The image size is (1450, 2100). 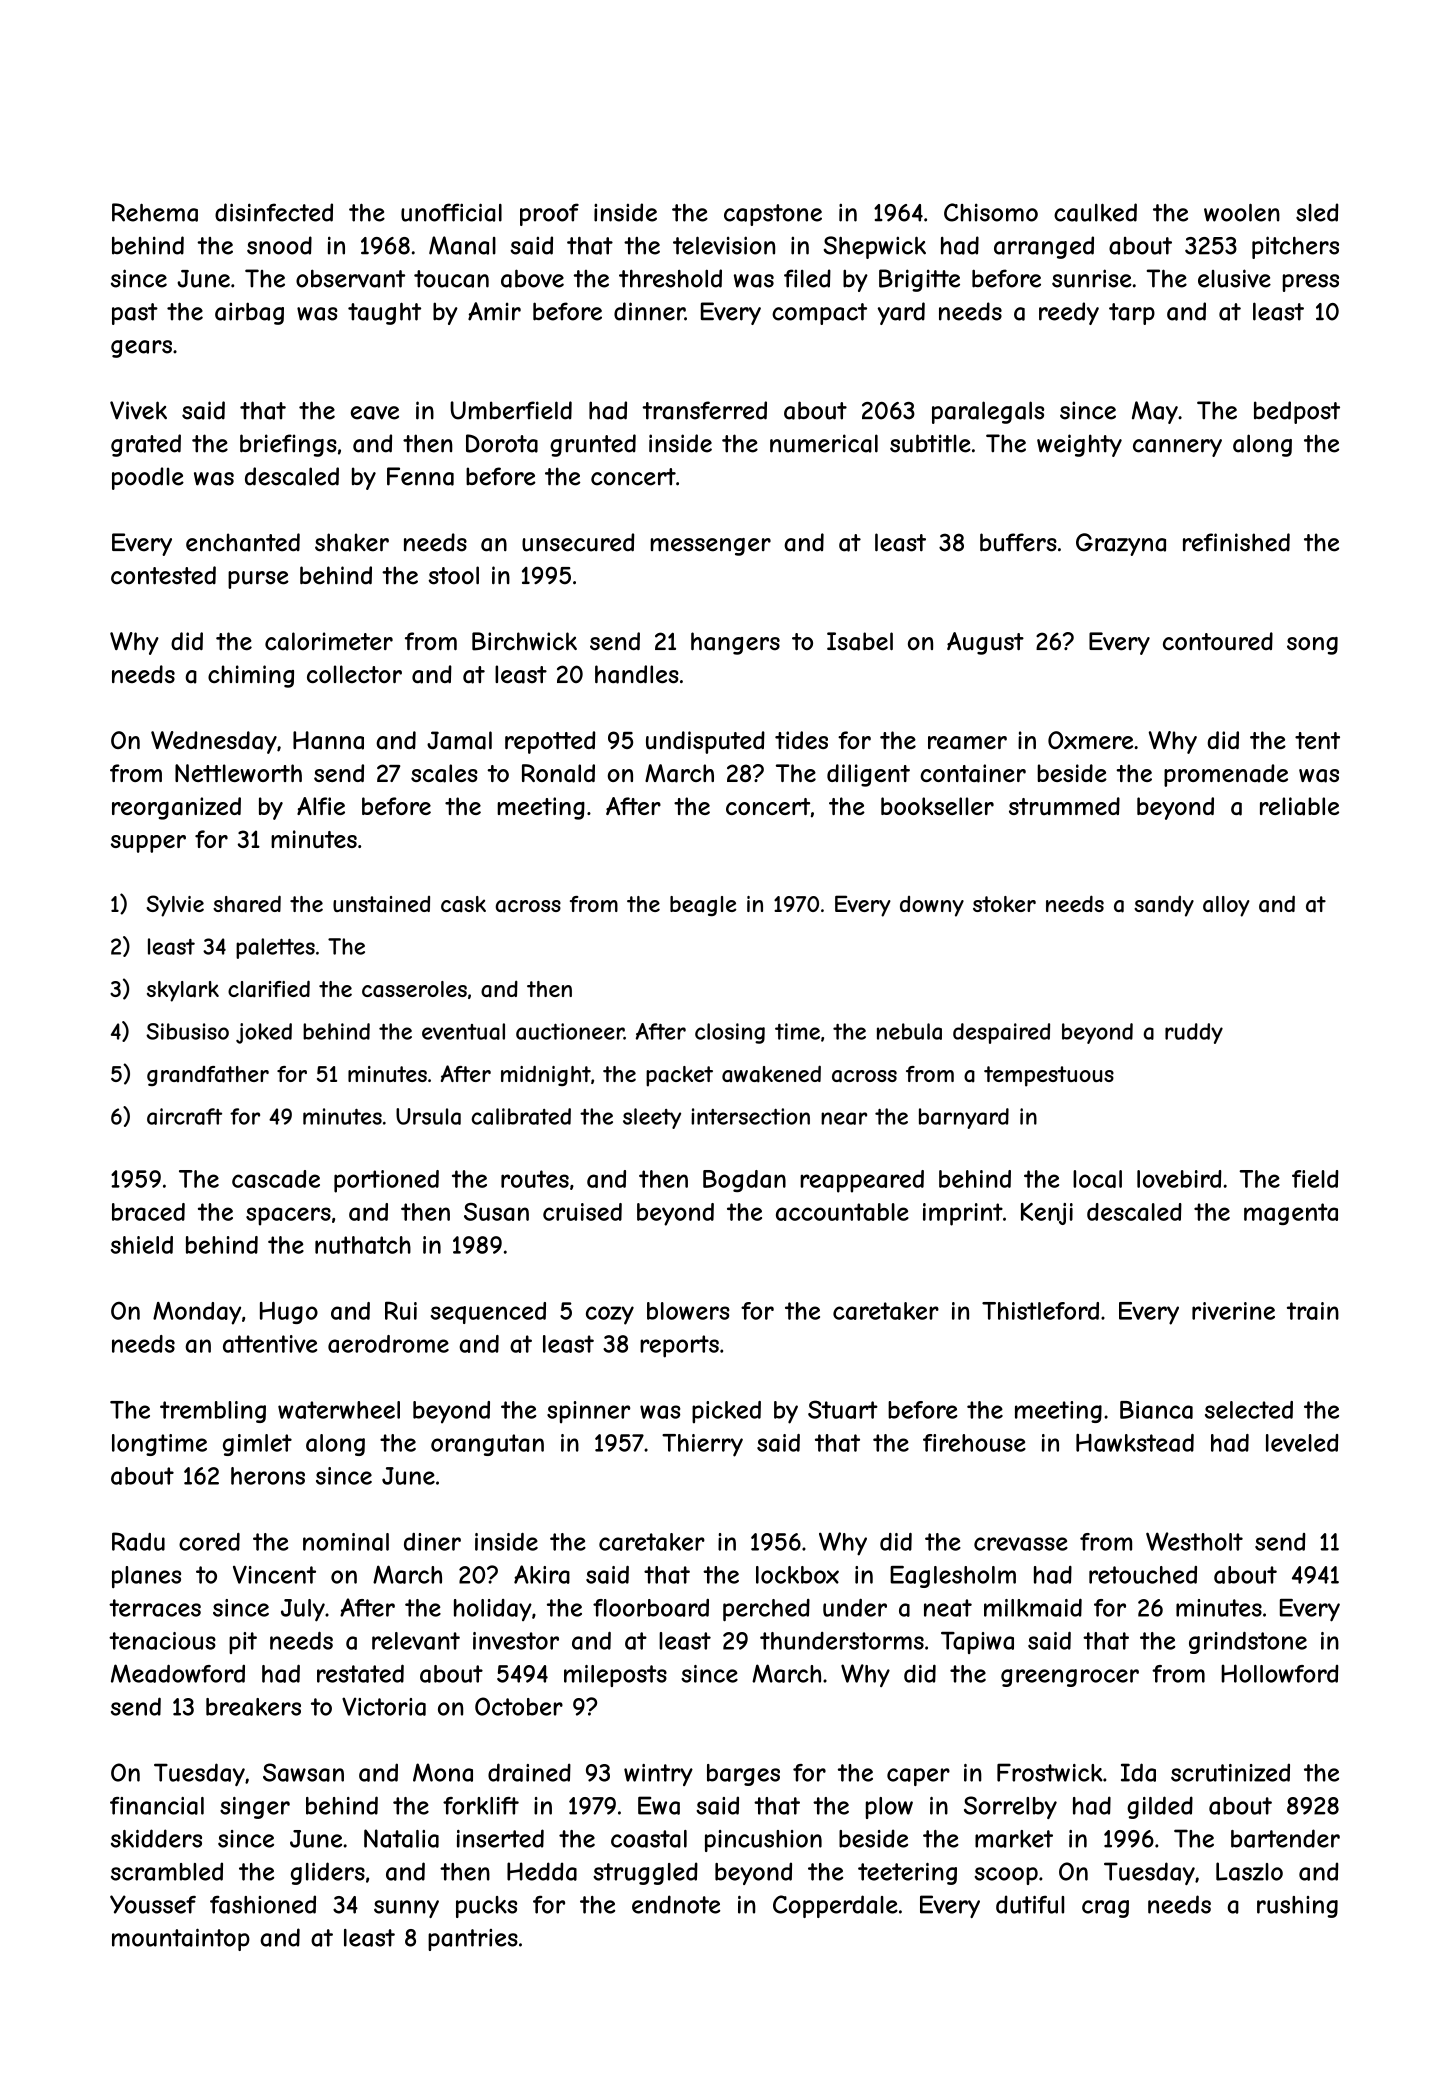 I want to click on crevasse, so click(x=1021, y=1544).
